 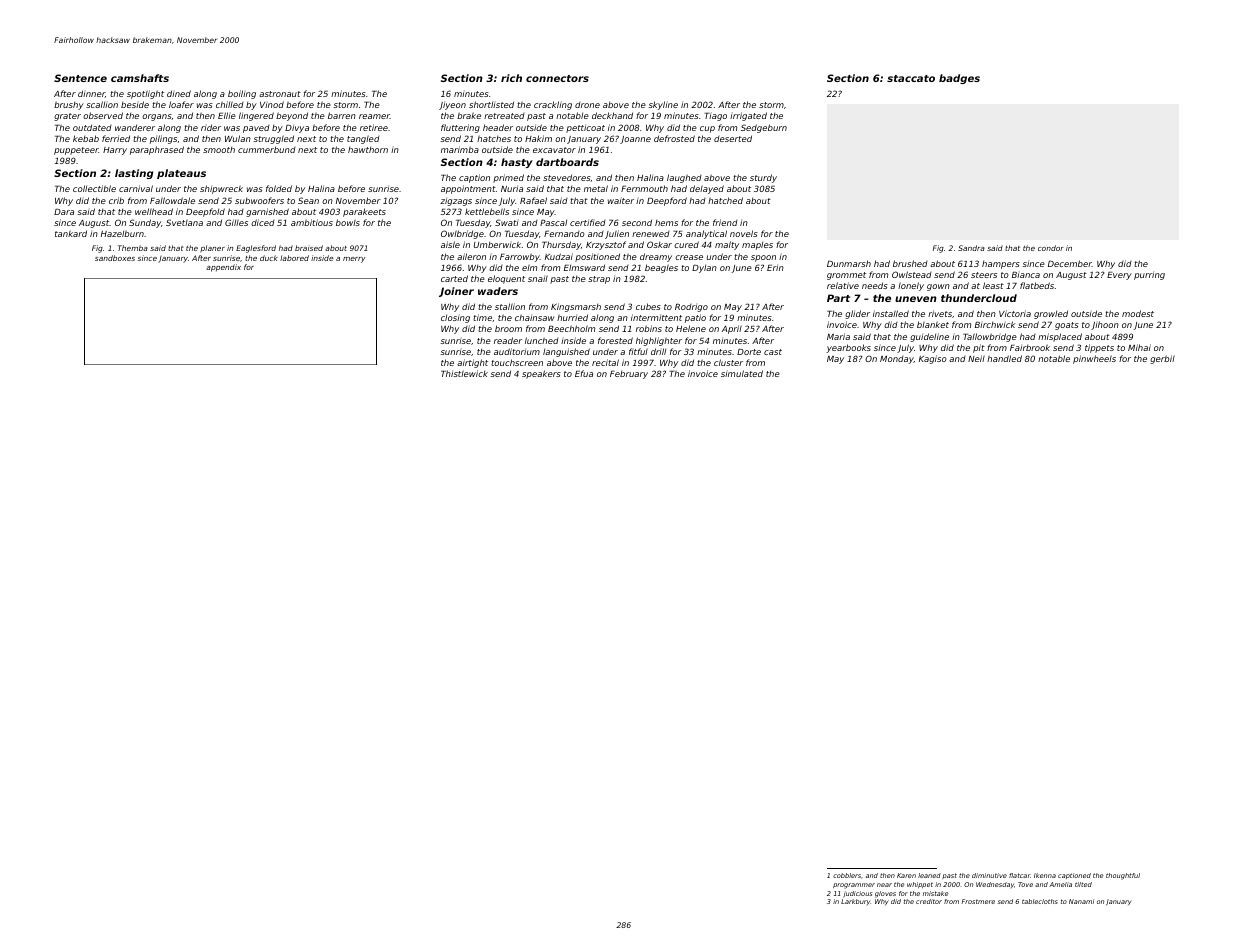 I want to click on reamer, so click(x=374, y=116).
